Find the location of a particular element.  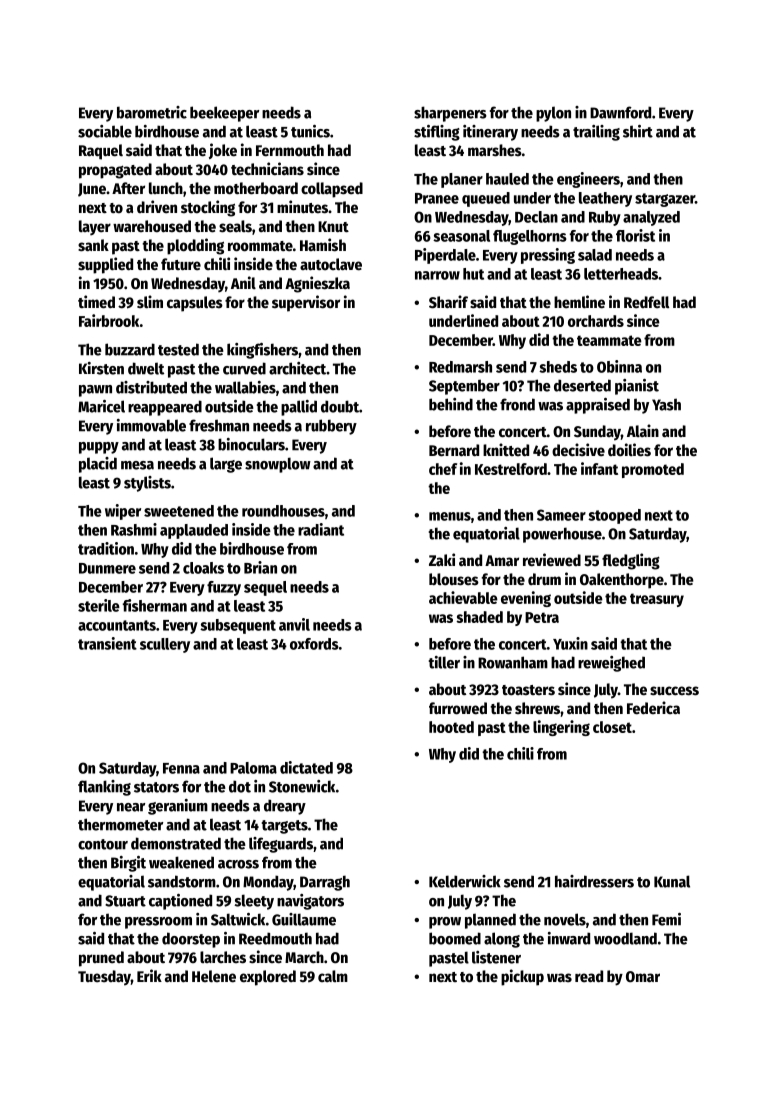

wiper is located at coordinates (123, 512).
